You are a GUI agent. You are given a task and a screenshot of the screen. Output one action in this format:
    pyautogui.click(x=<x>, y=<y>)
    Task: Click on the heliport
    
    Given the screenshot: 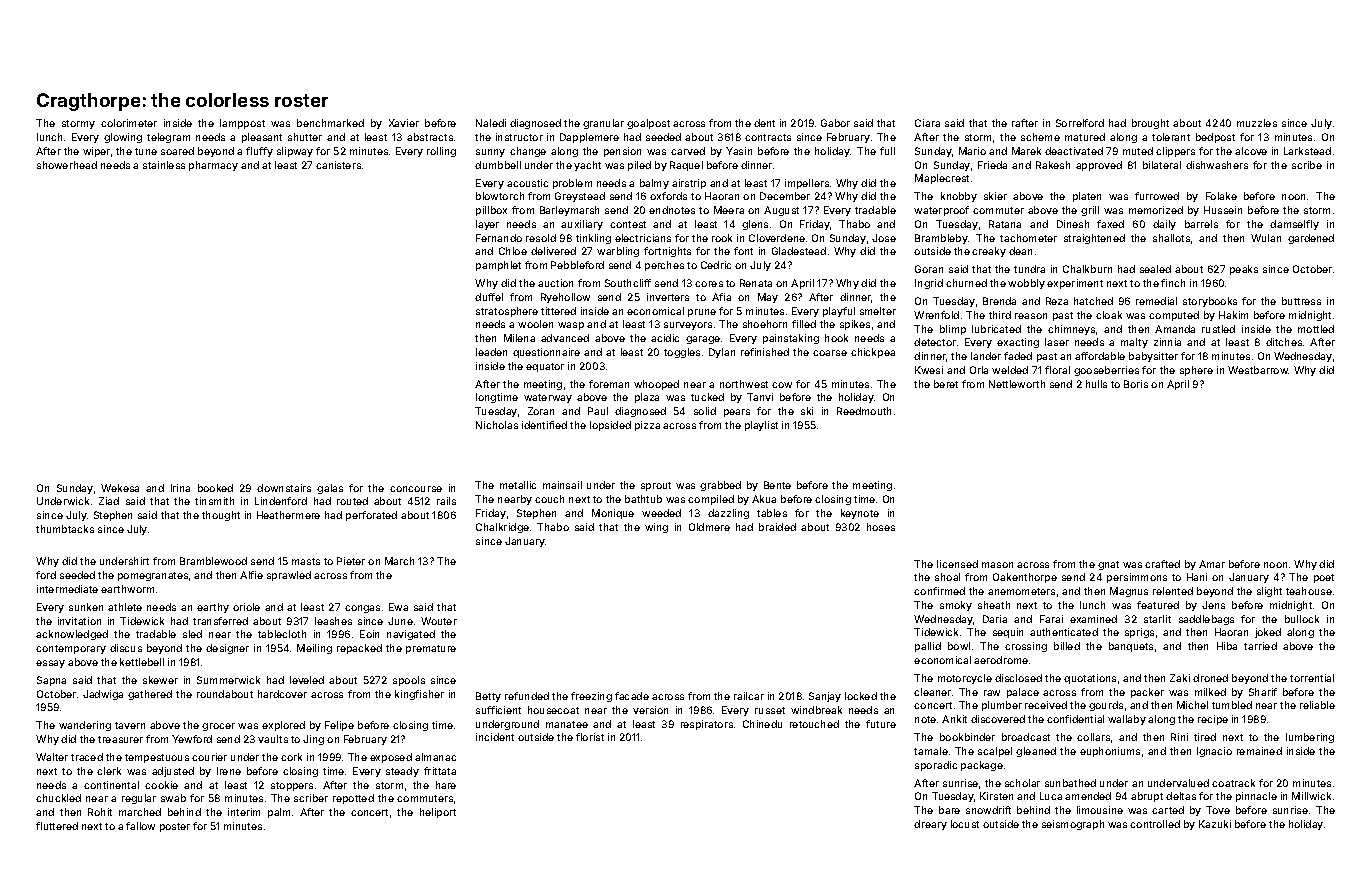 What is the action you would take?
    pyautogui.click(x=438, y=813)
